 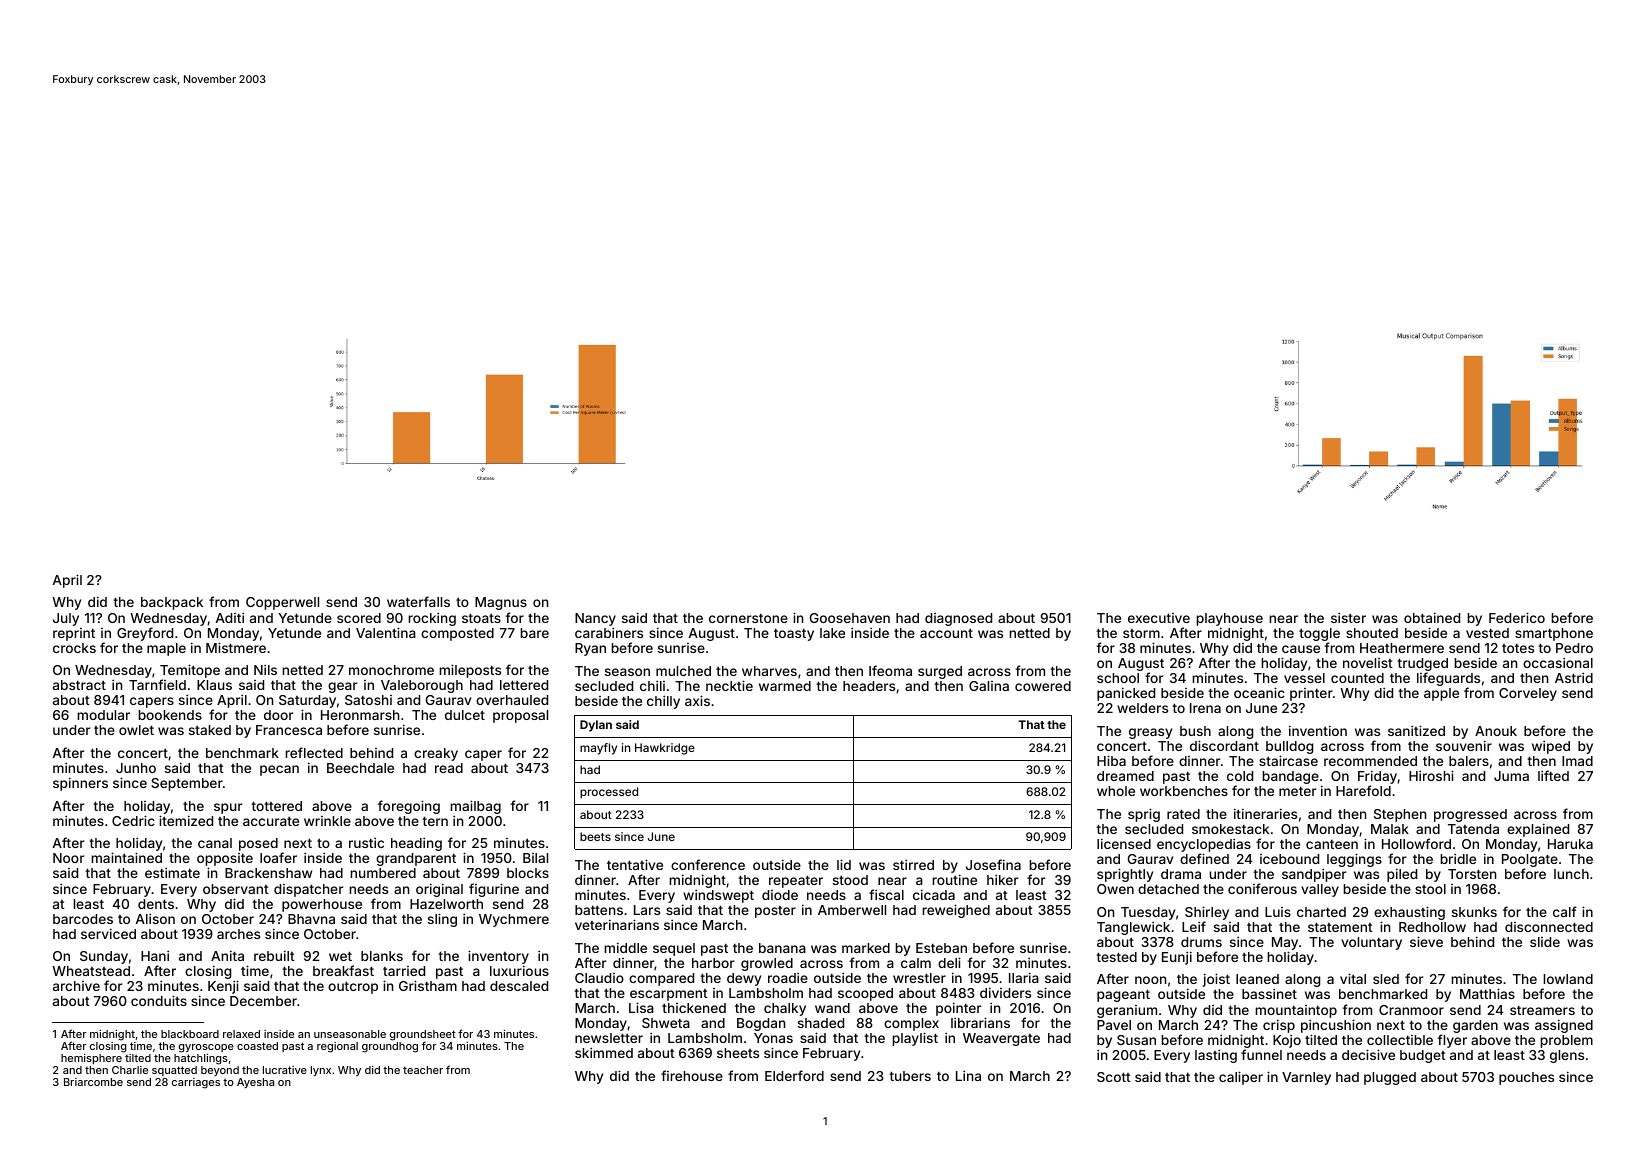 What do you see at coordinates (279, 770) in the image?
I see `pecan` at bounding box center [279, 770].
